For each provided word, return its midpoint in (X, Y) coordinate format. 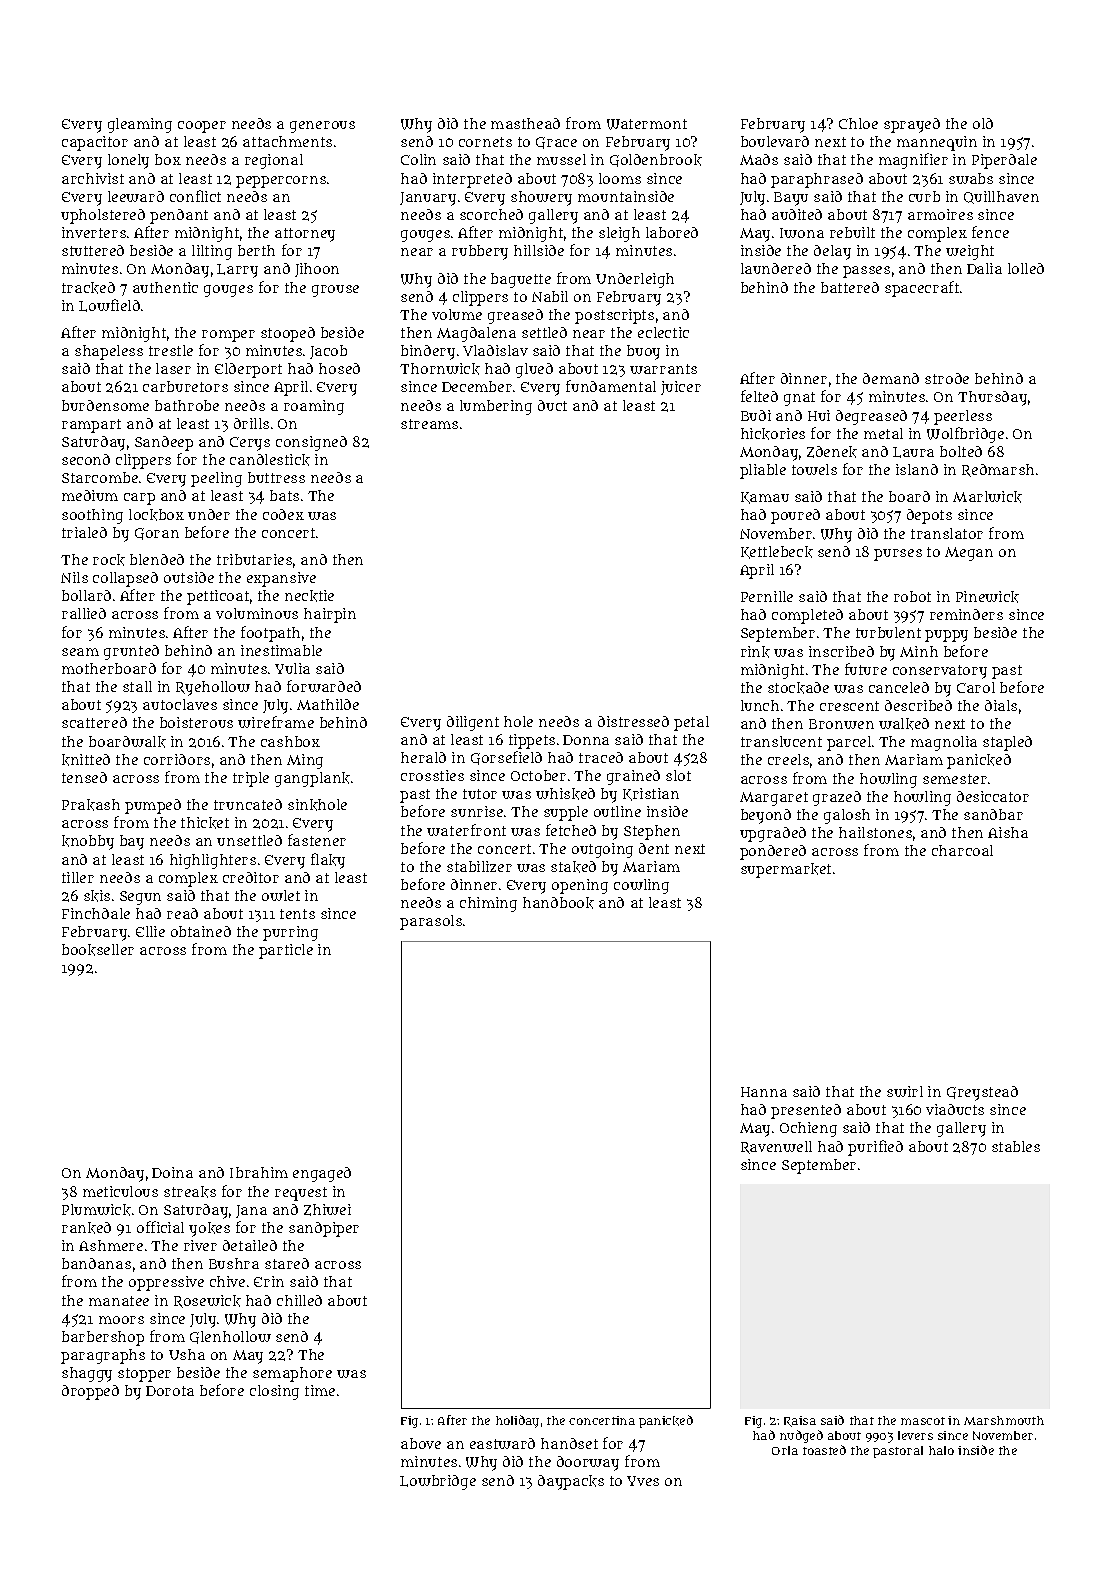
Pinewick (987, 597)
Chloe (858, 123)
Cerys (250, 444)
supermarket (786, 870)
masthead (525, 123)
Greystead (982, 1093)
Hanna (764, 1092)
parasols (431, 922)
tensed (84, 777)
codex (283, 514)
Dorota (170, 1391)
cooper (202, 127)
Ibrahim (259, 1172)
